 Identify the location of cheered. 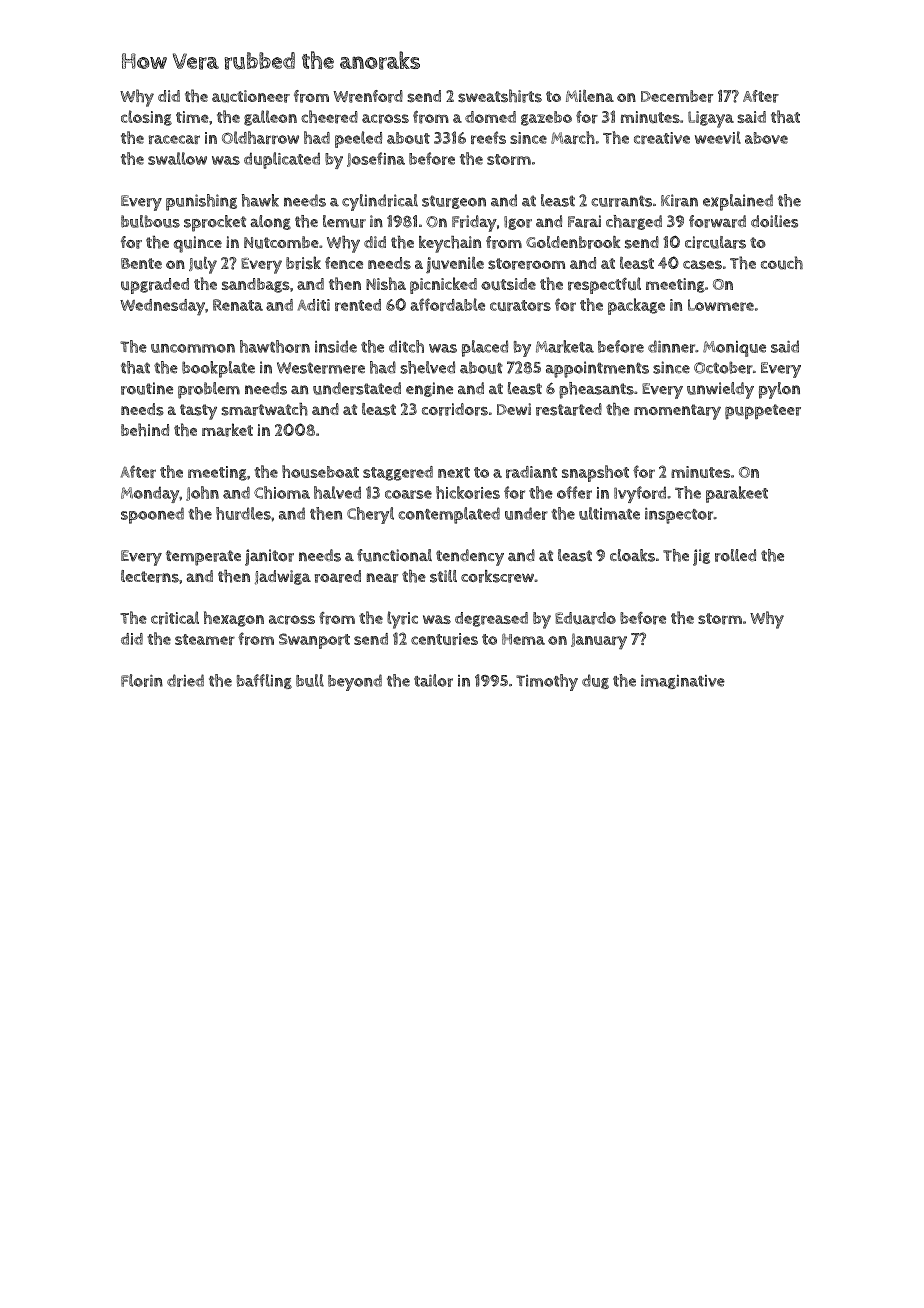
(329, 117).
